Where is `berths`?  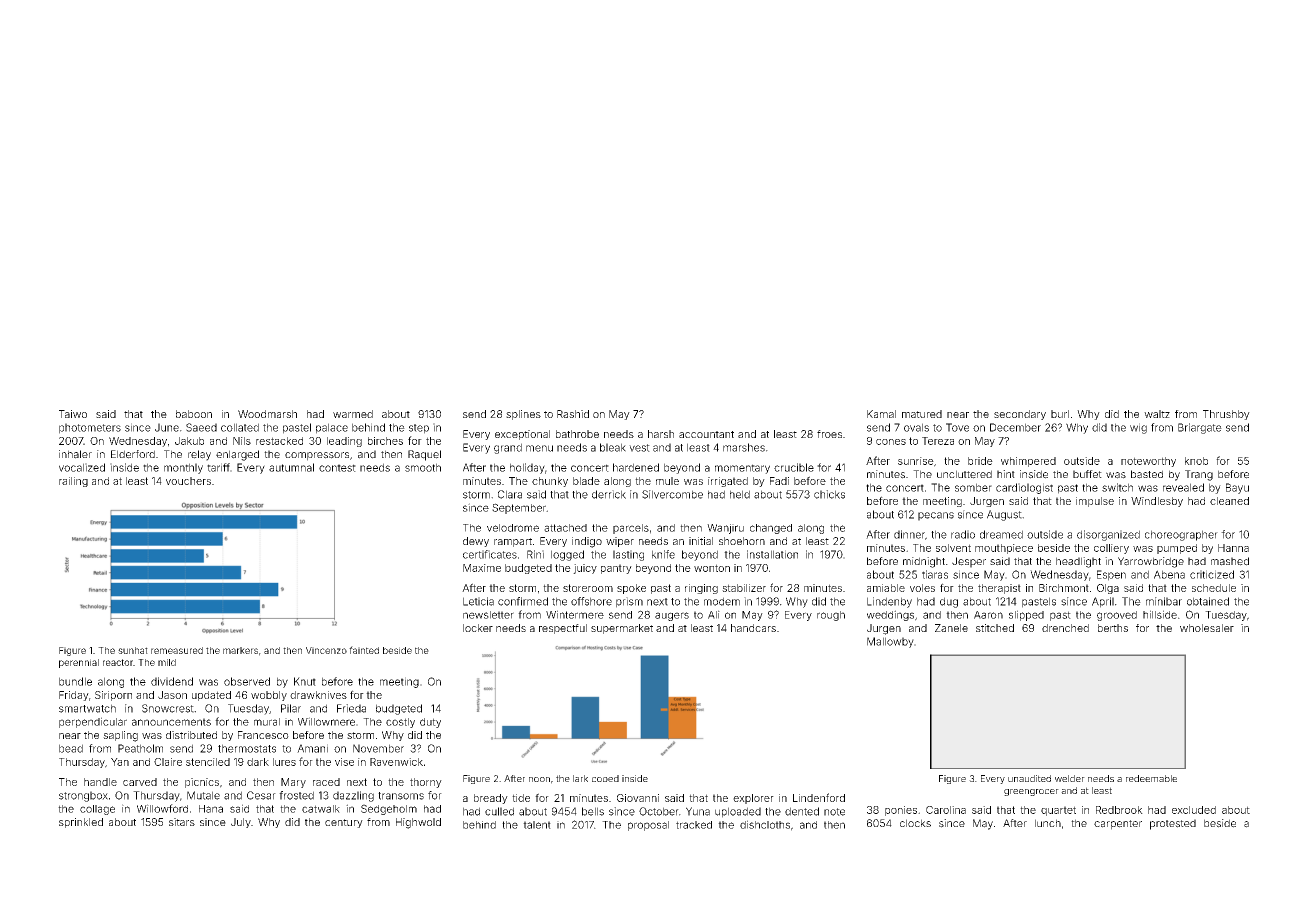 berths is located at coordinates (1113, 628).
